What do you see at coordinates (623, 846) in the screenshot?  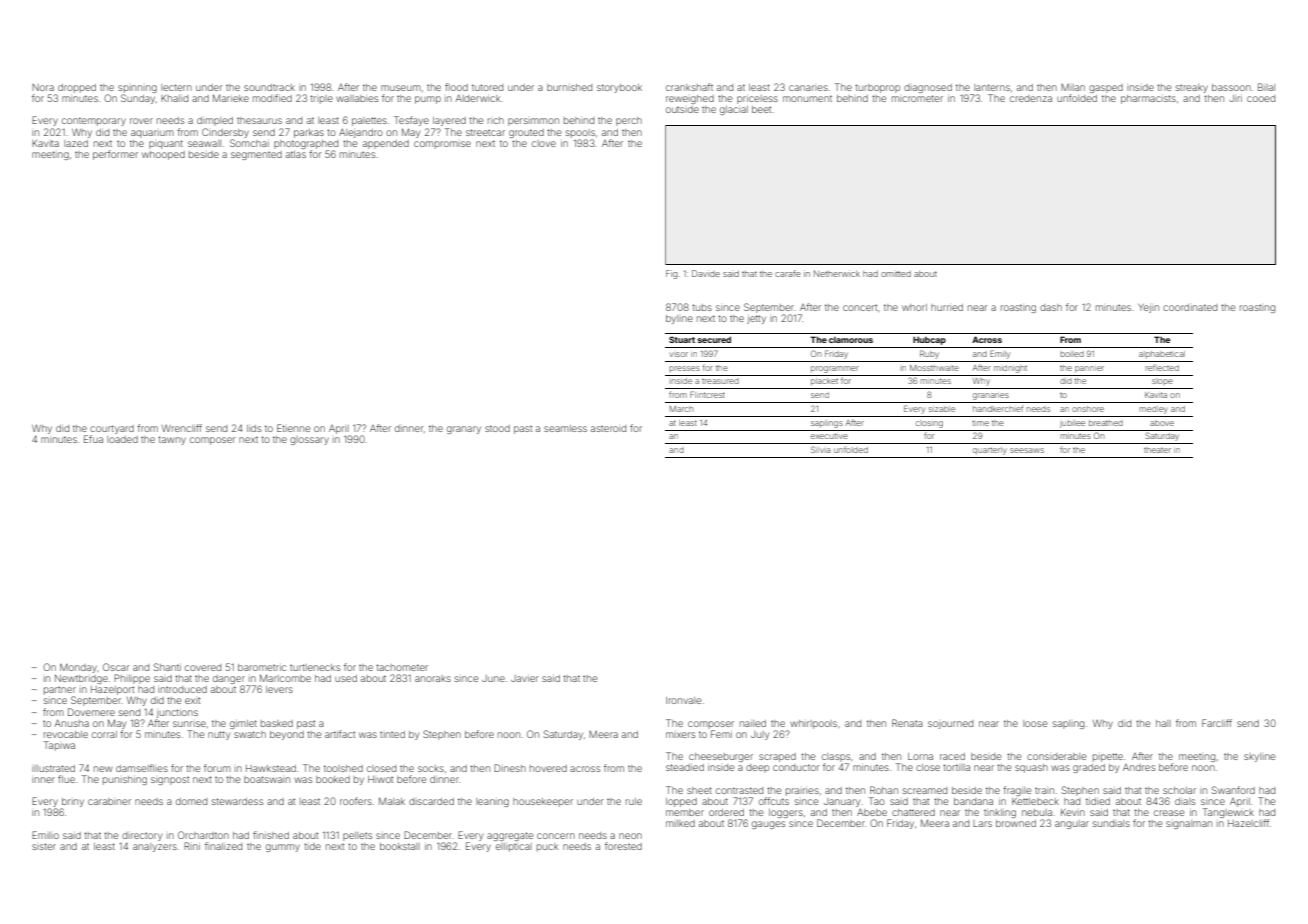 I see `forested` at bounding box center [623, 846].
